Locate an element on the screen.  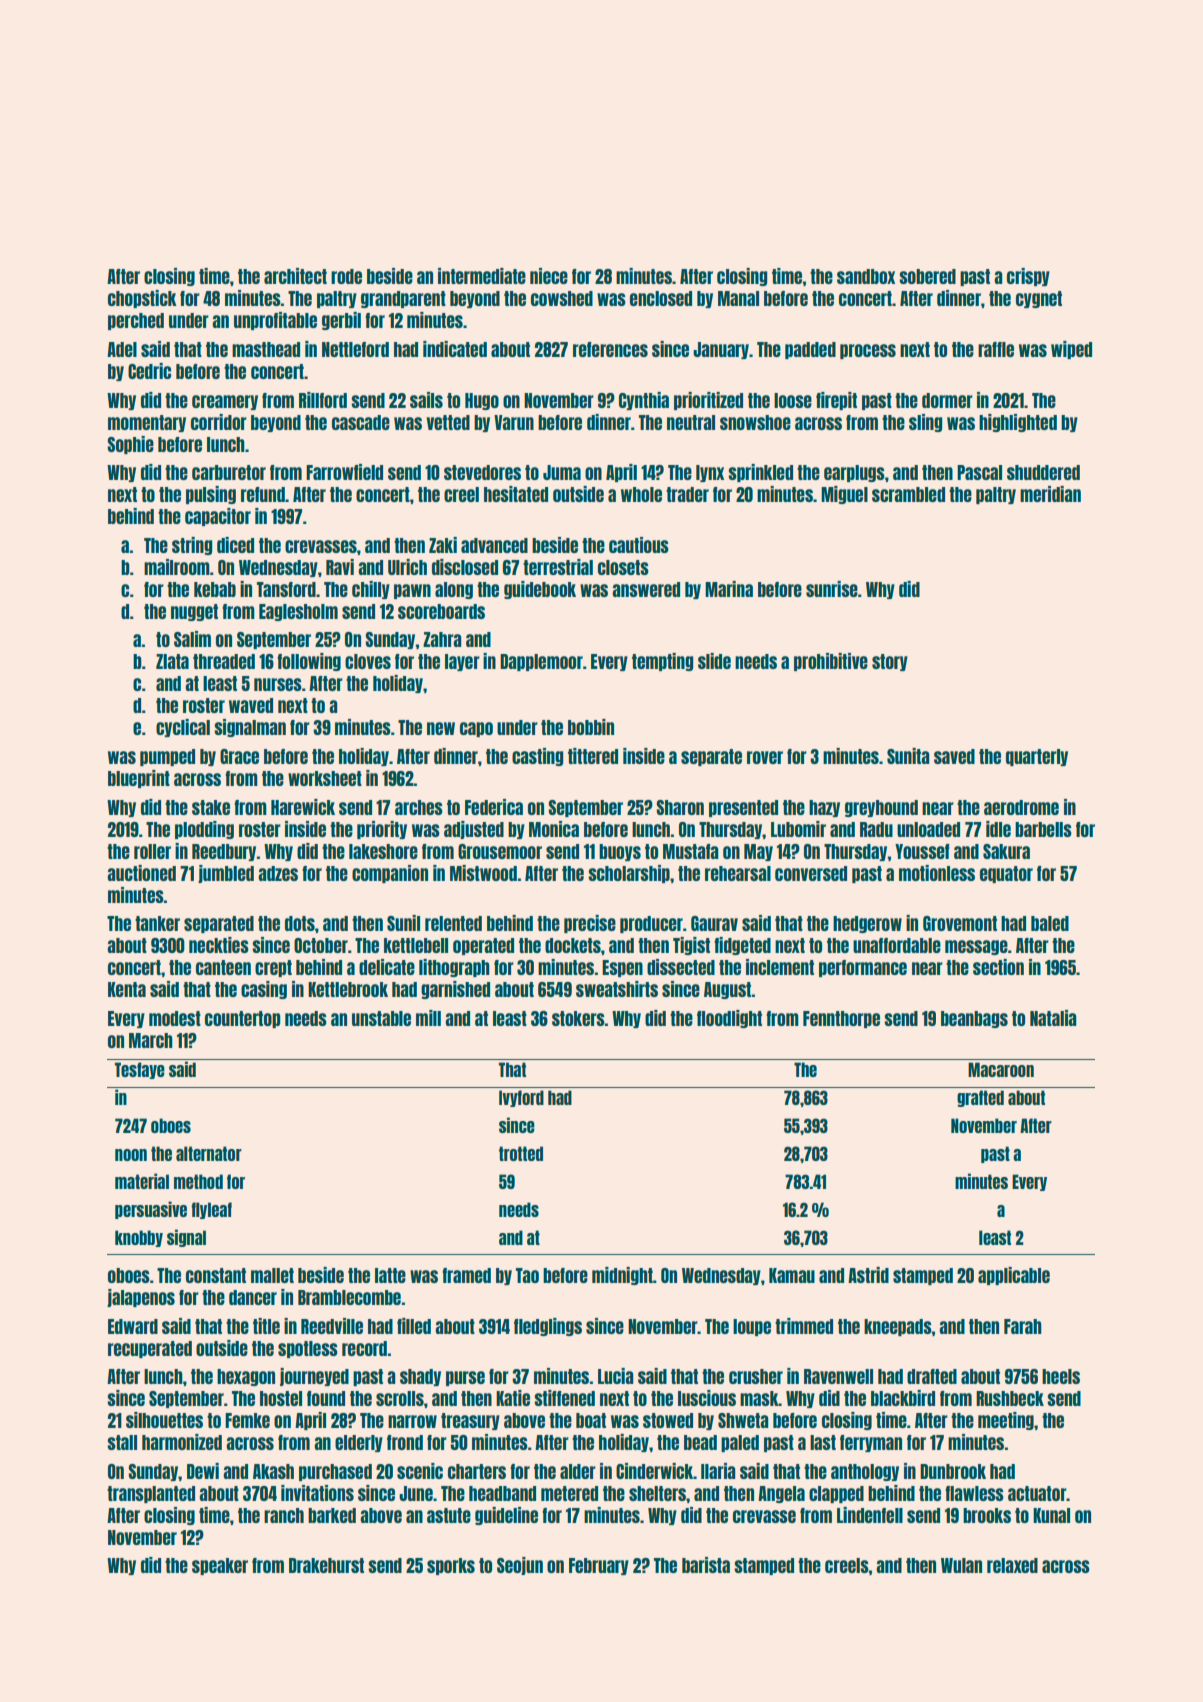
cloves is located at coordinates (368, 661).
